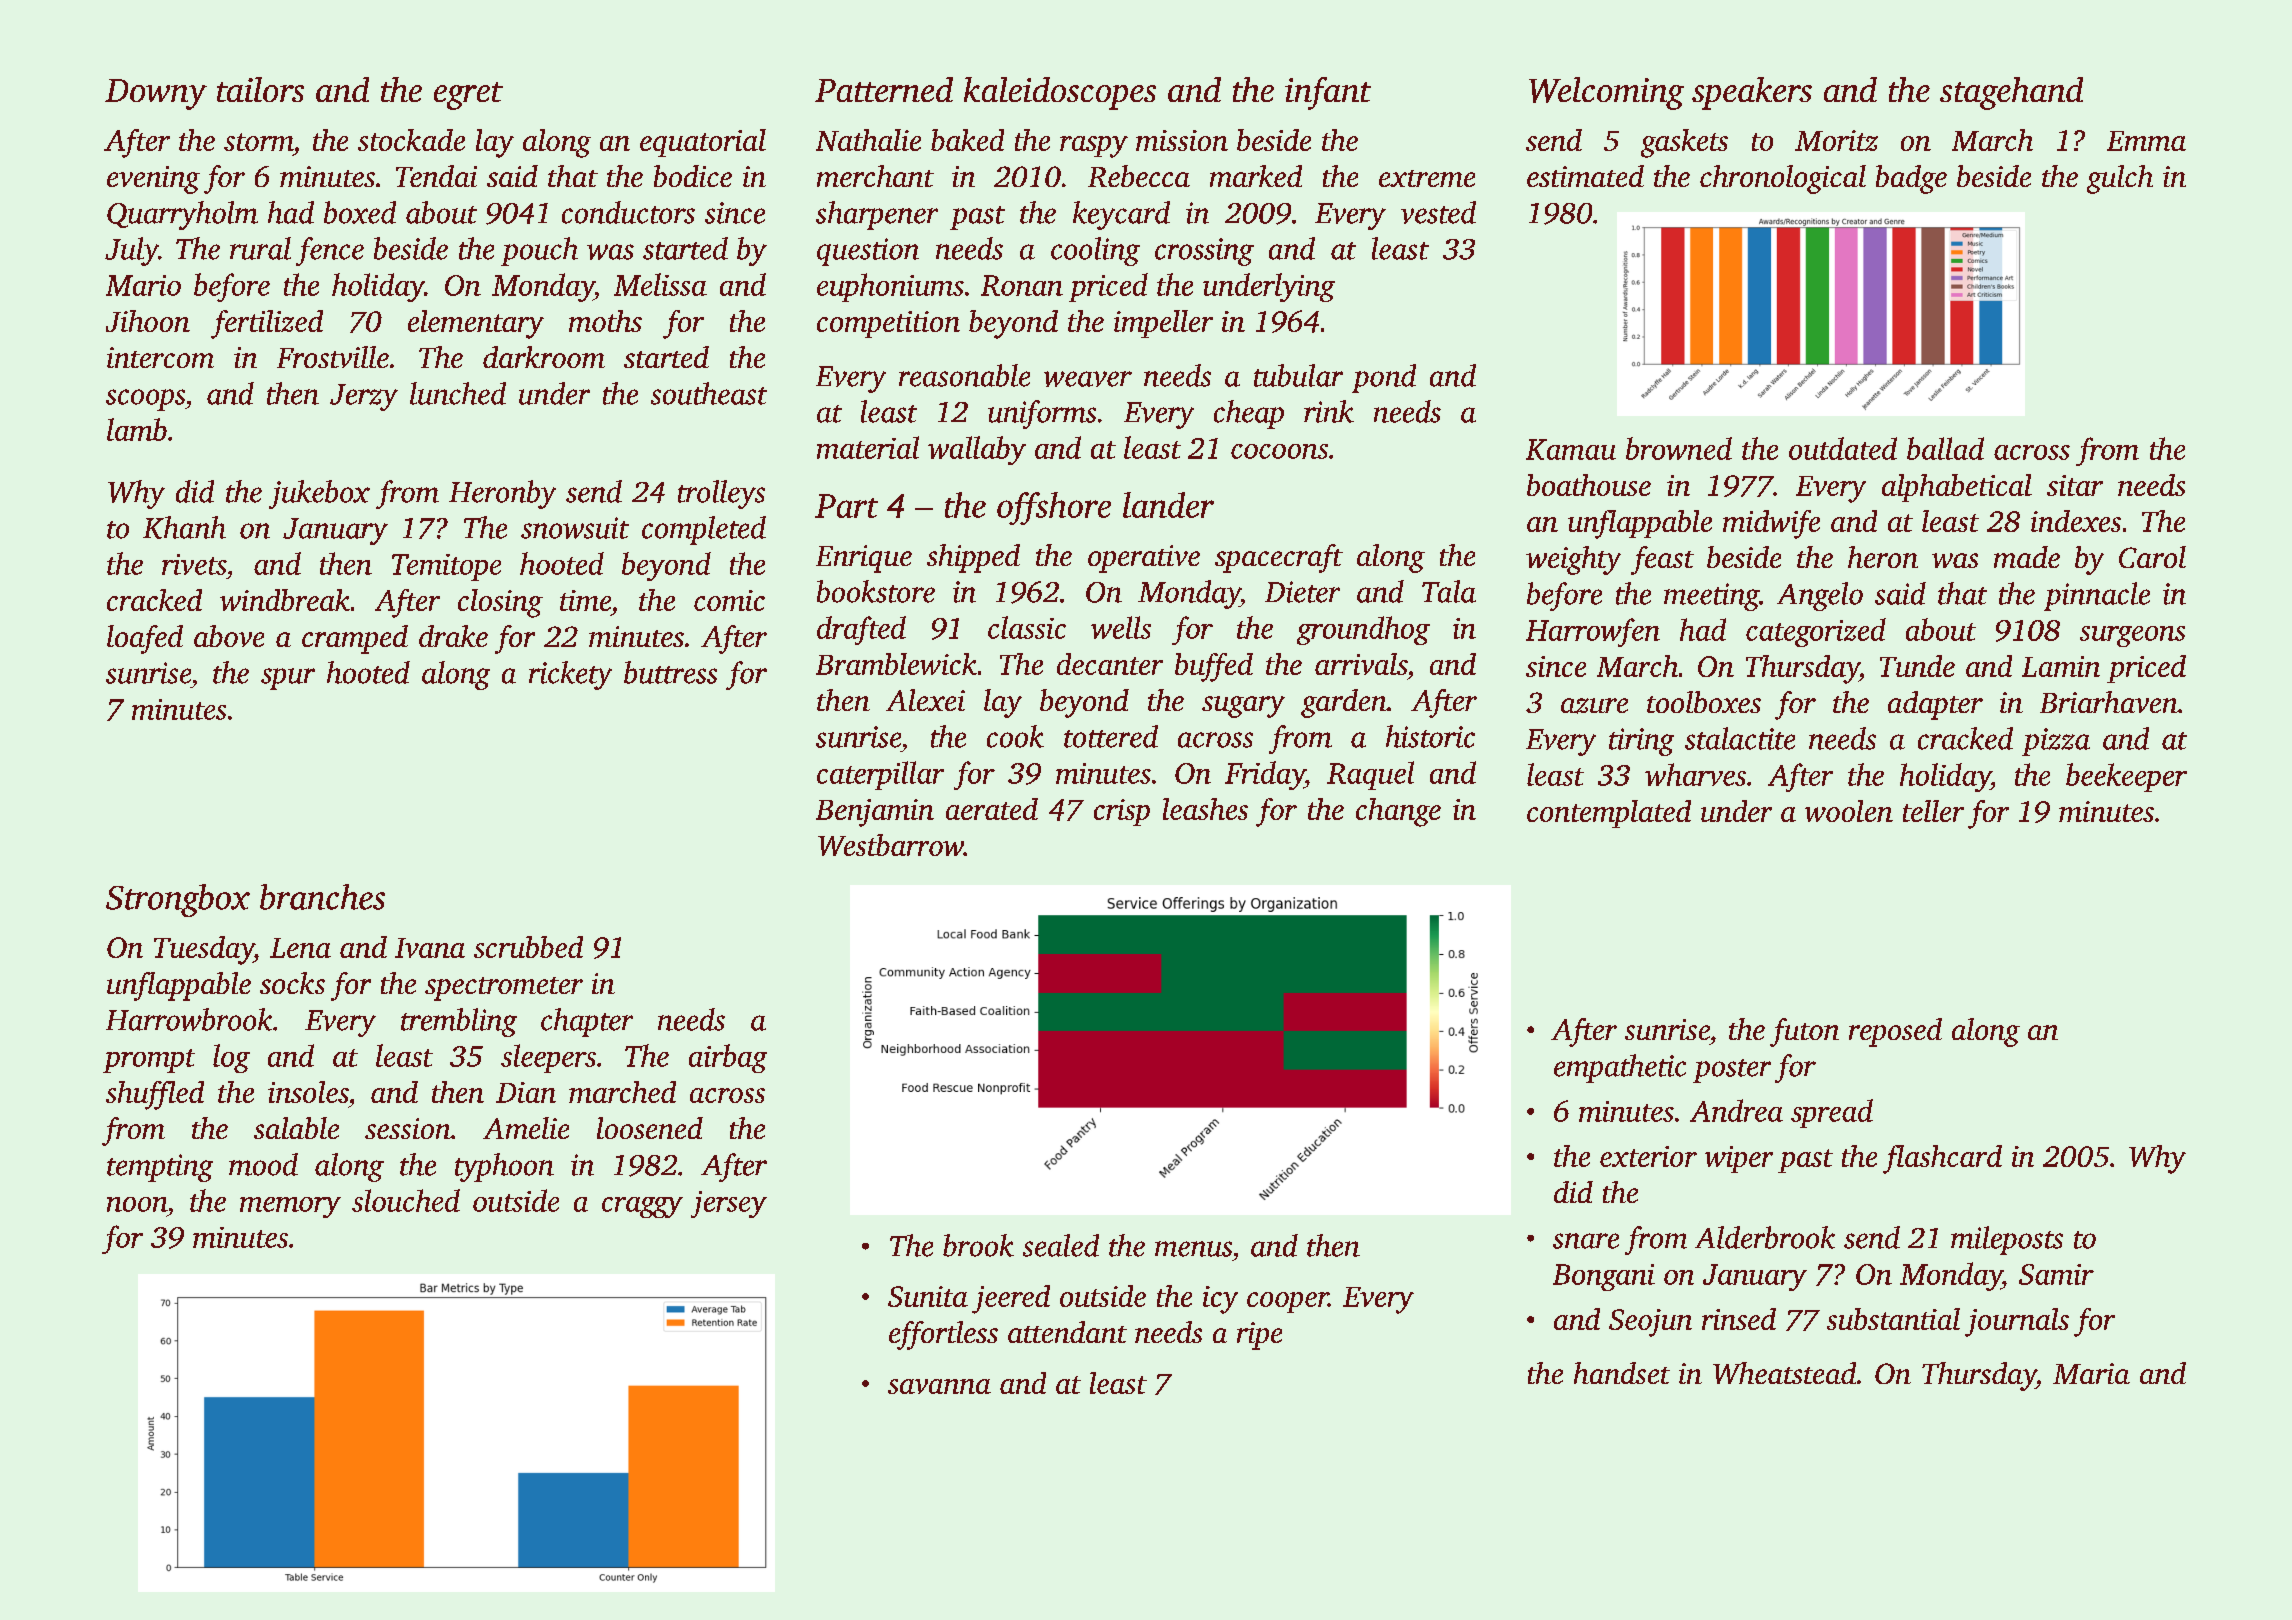 The height and width of the image is (1620, 2292). What do you see at coordinates (939, 1386) in the image?
I see `savanna` at bounding box center [939, 1386].
